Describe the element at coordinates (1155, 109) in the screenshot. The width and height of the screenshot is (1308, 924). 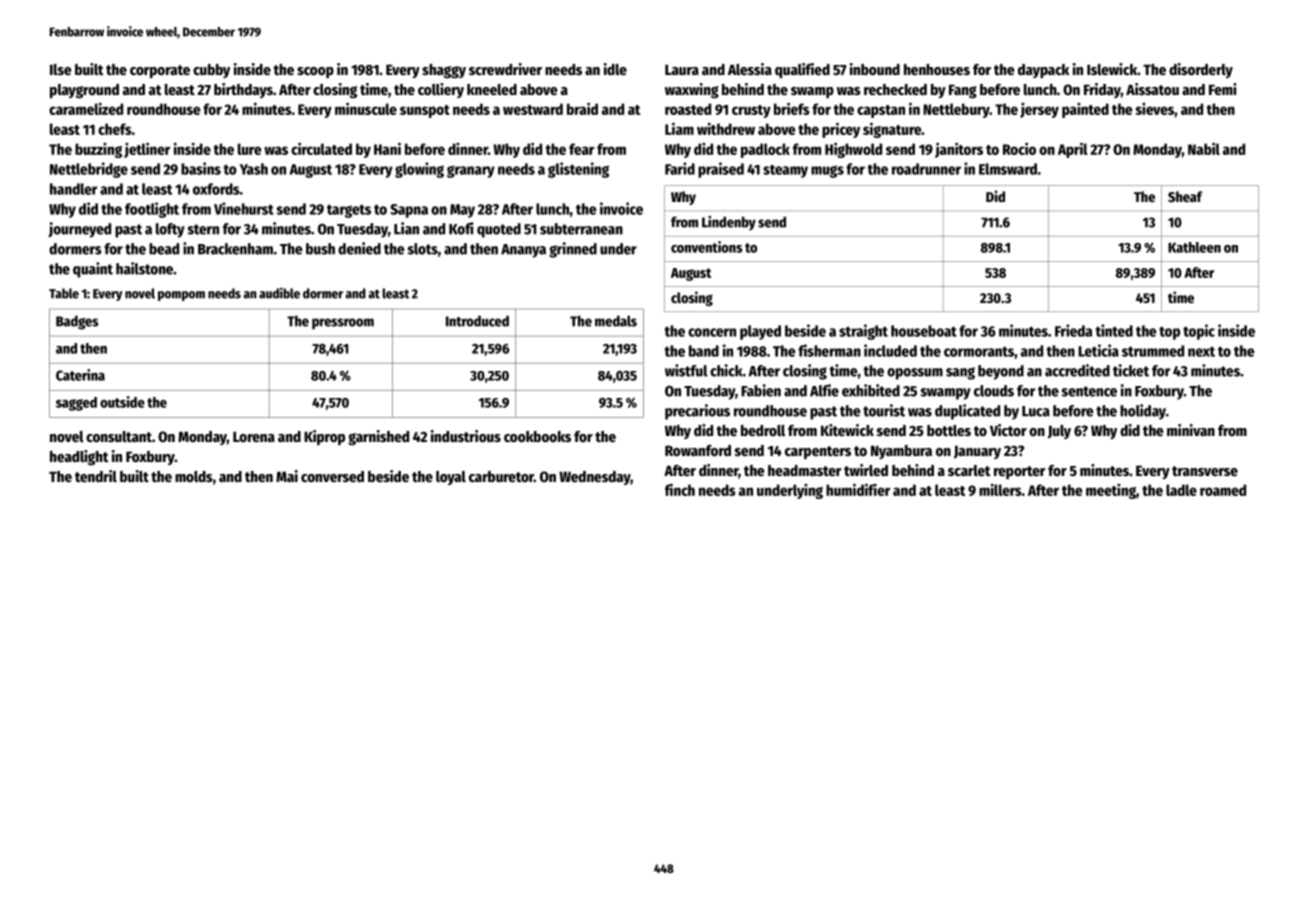
I see `sieves` at that location.
